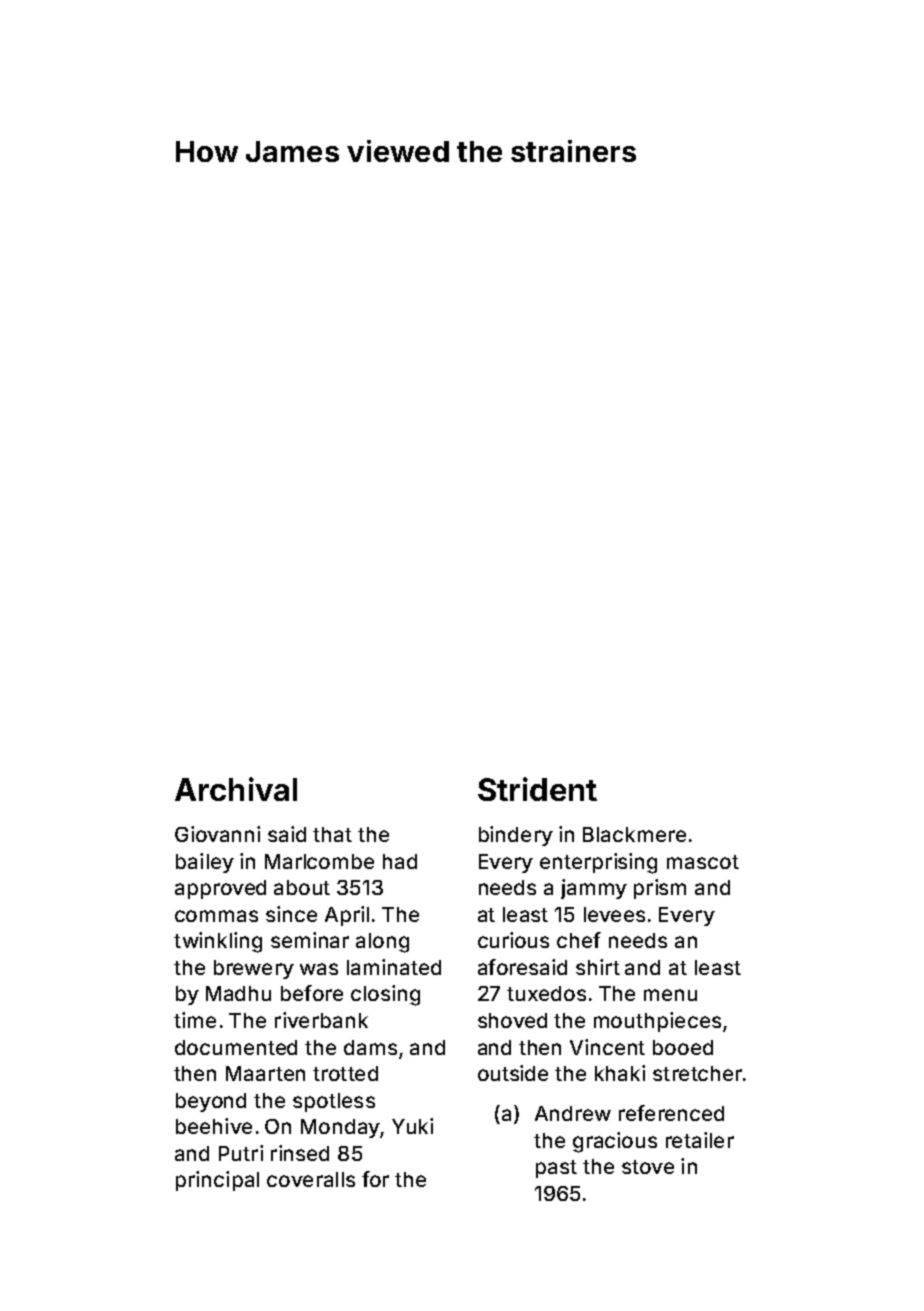 This document has width=924, height=1311. Describe the element at coordinates (236, 789) in the document. I see `Archival` at that location.
